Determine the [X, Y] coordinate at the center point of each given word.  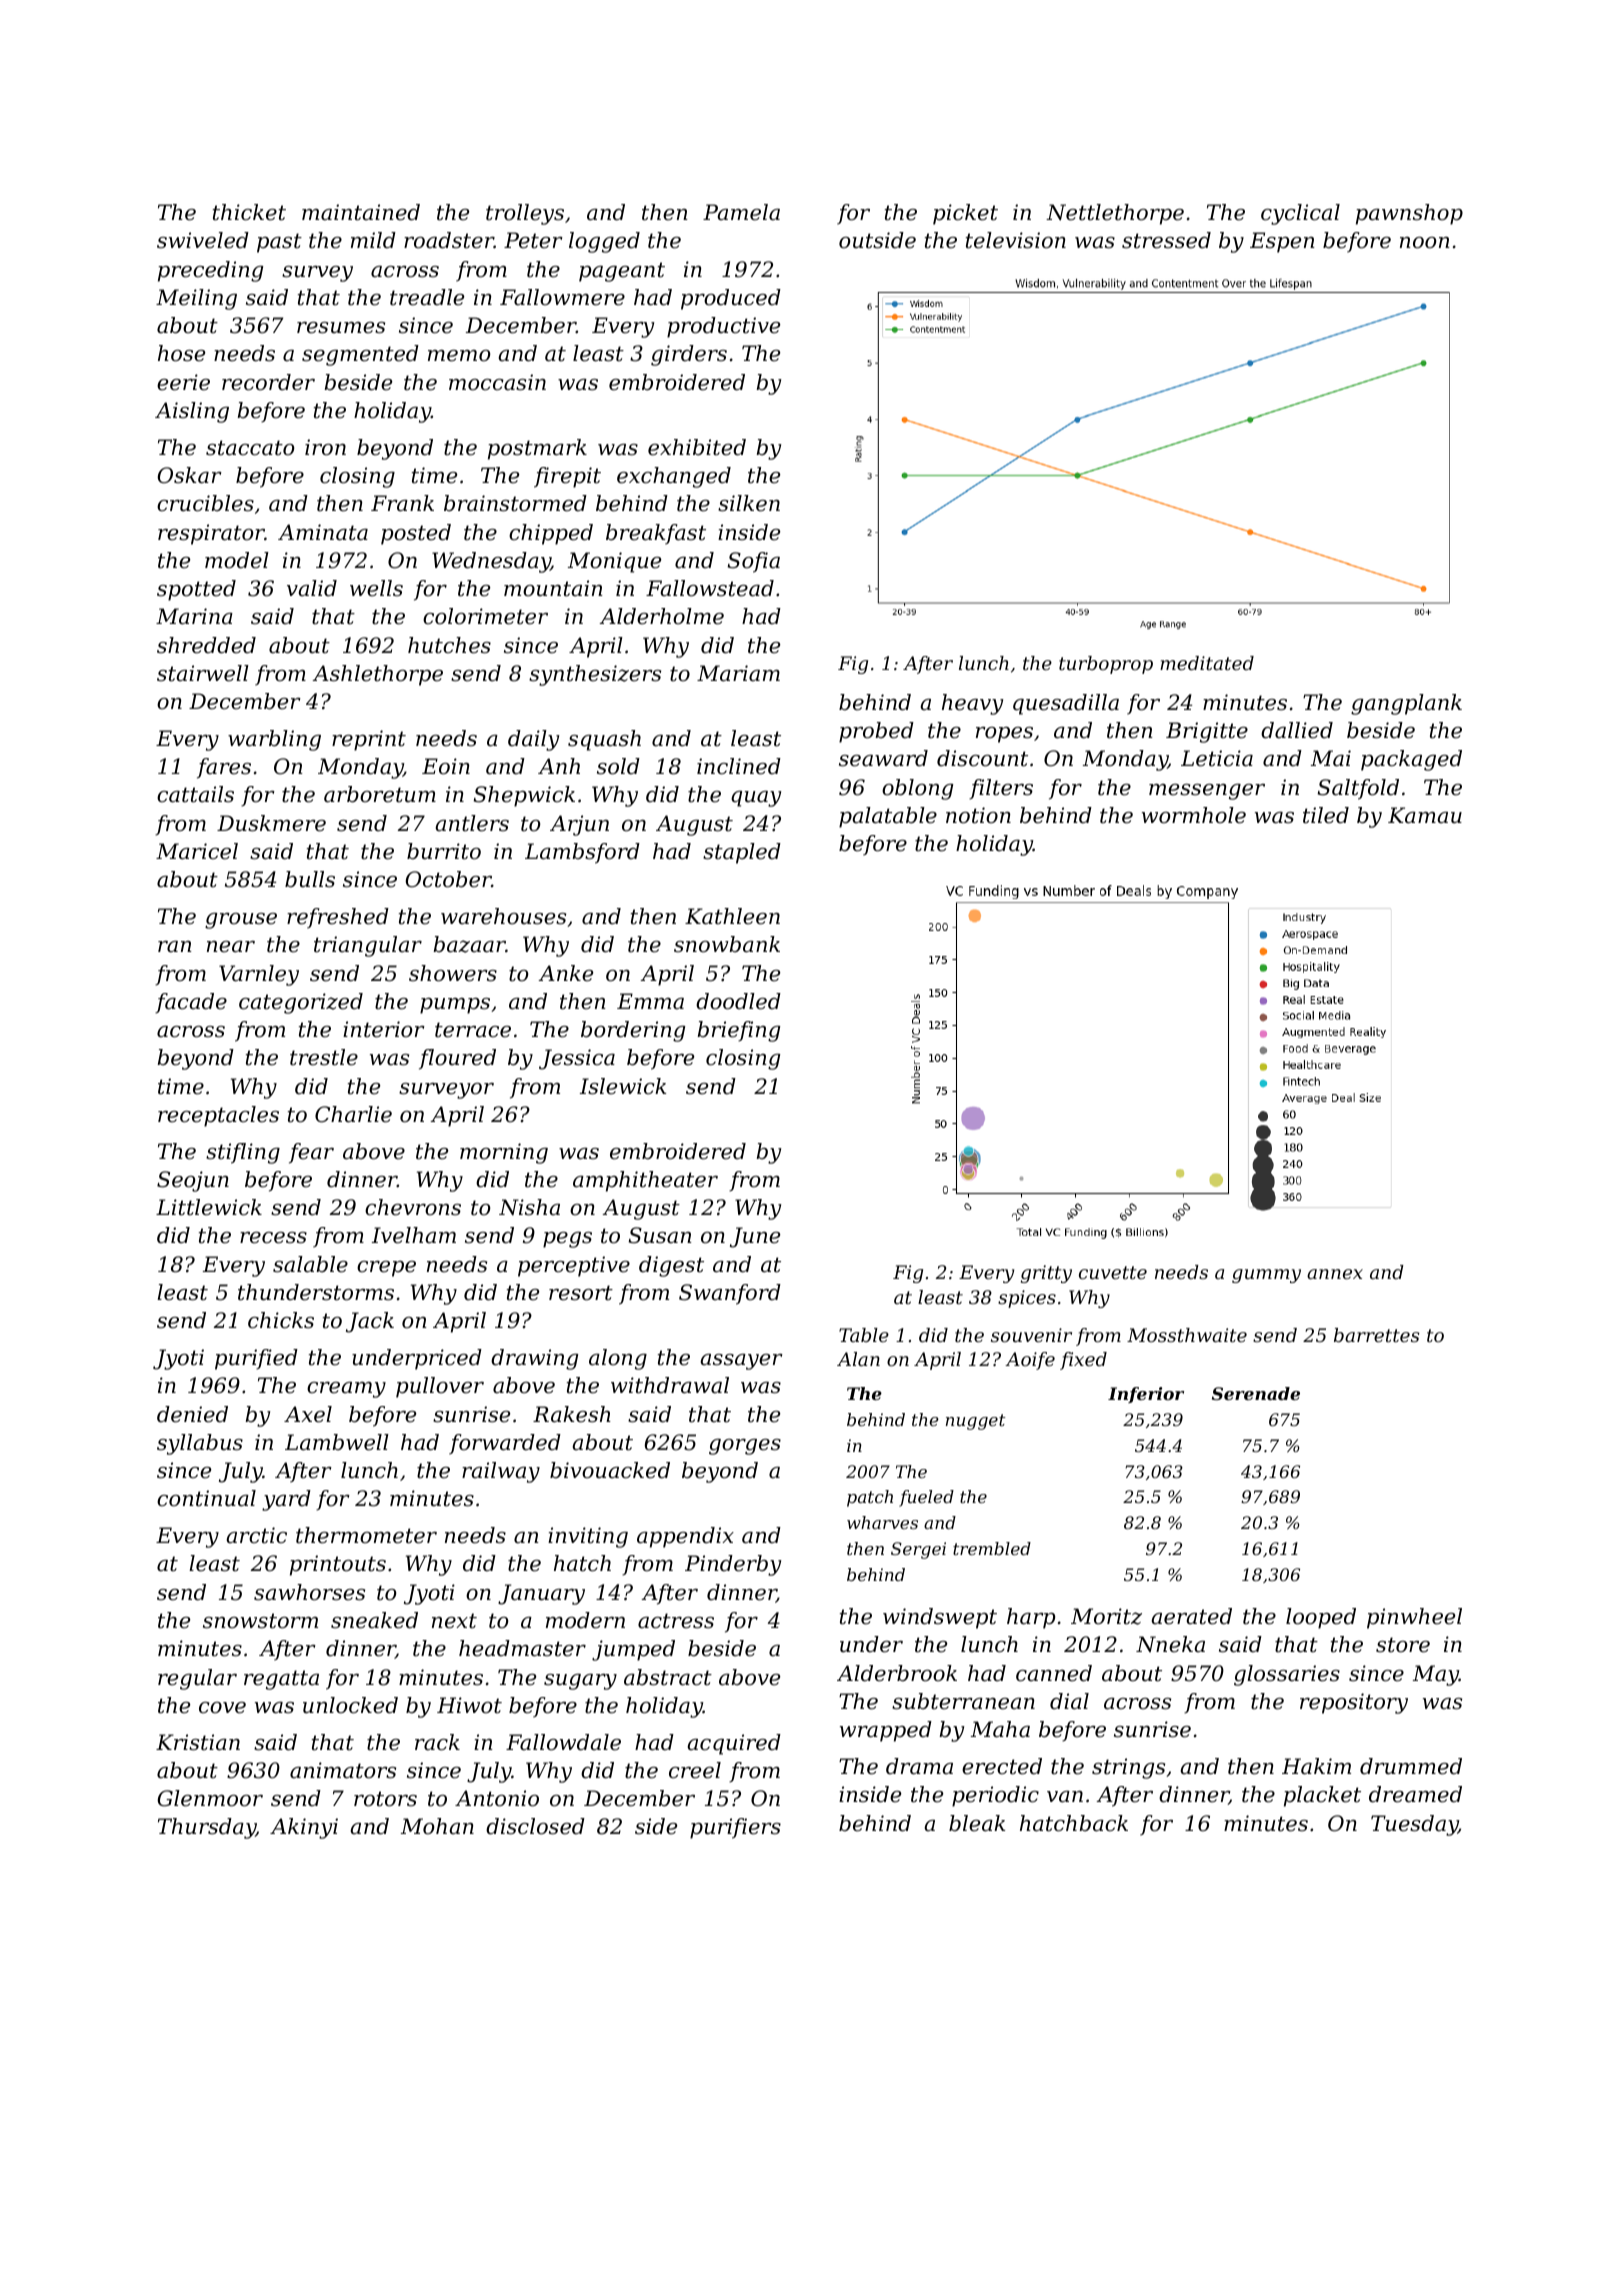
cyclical [1300, 214]
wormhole [1194, 815]
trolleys [525, 214]
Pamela [741, 212]
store [1403, 1645]
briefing [739, 1031]
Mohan [437, 1826]
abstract [668, 1677]
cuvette [1113, 1272]
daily [533, 740]
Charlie [353, 1114]
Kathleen [732, 916]
